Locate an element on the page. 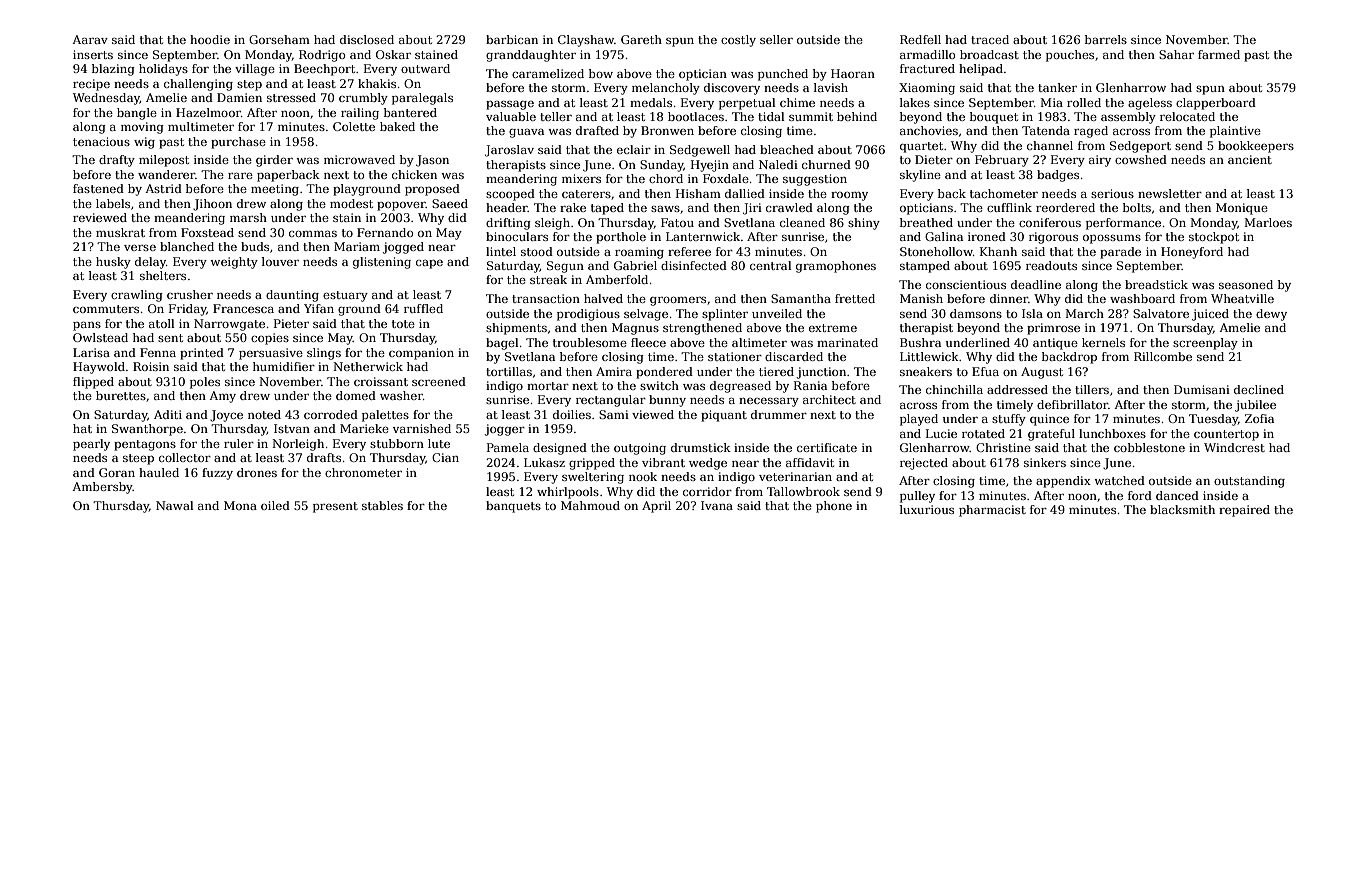 This image has width=1372, height=887. ancient is located at coordinates (1250, 159).
